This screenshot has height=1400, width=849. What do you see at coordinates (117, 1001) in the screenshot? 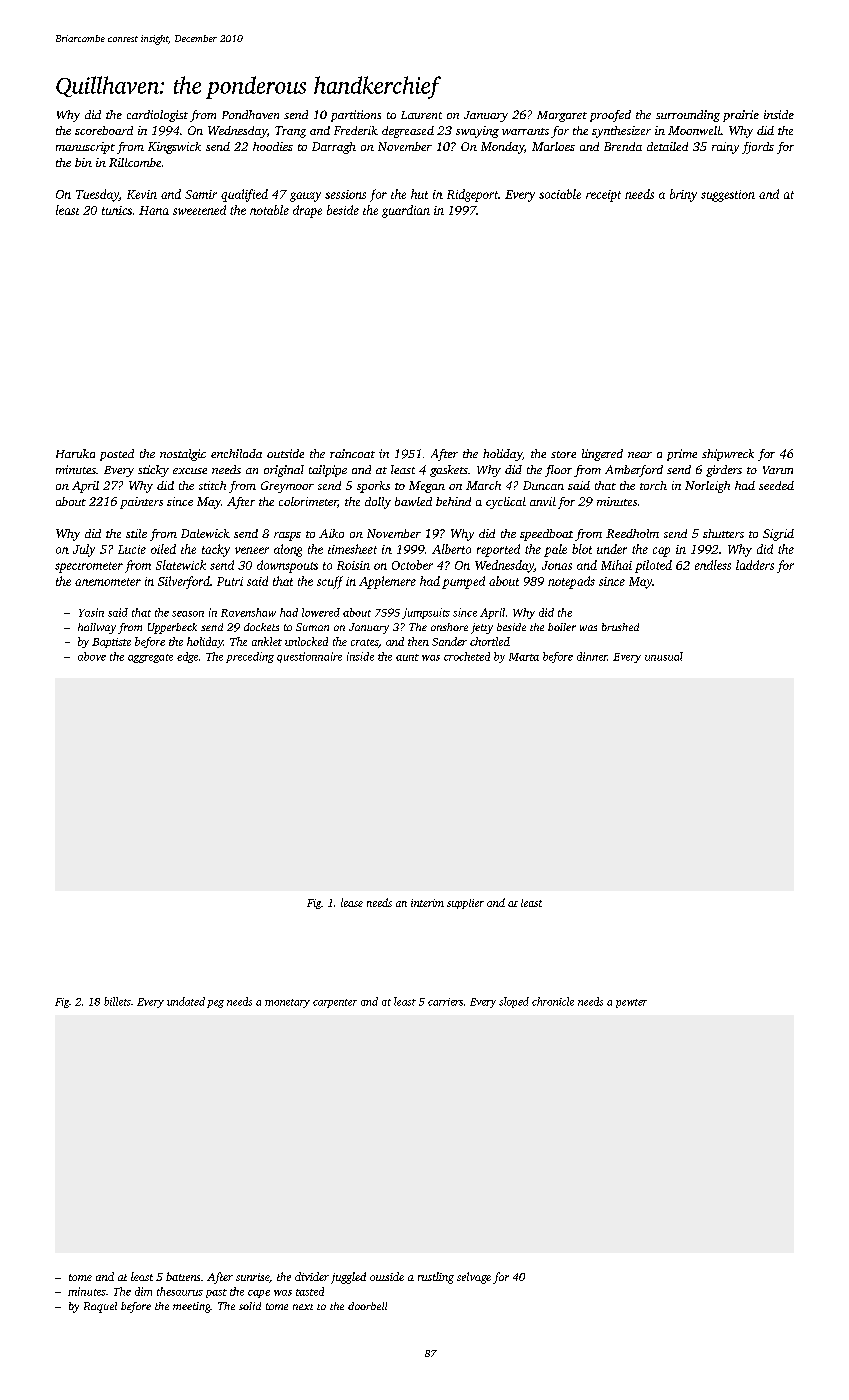
I see `billets` at bounding box center [117, 1001].
